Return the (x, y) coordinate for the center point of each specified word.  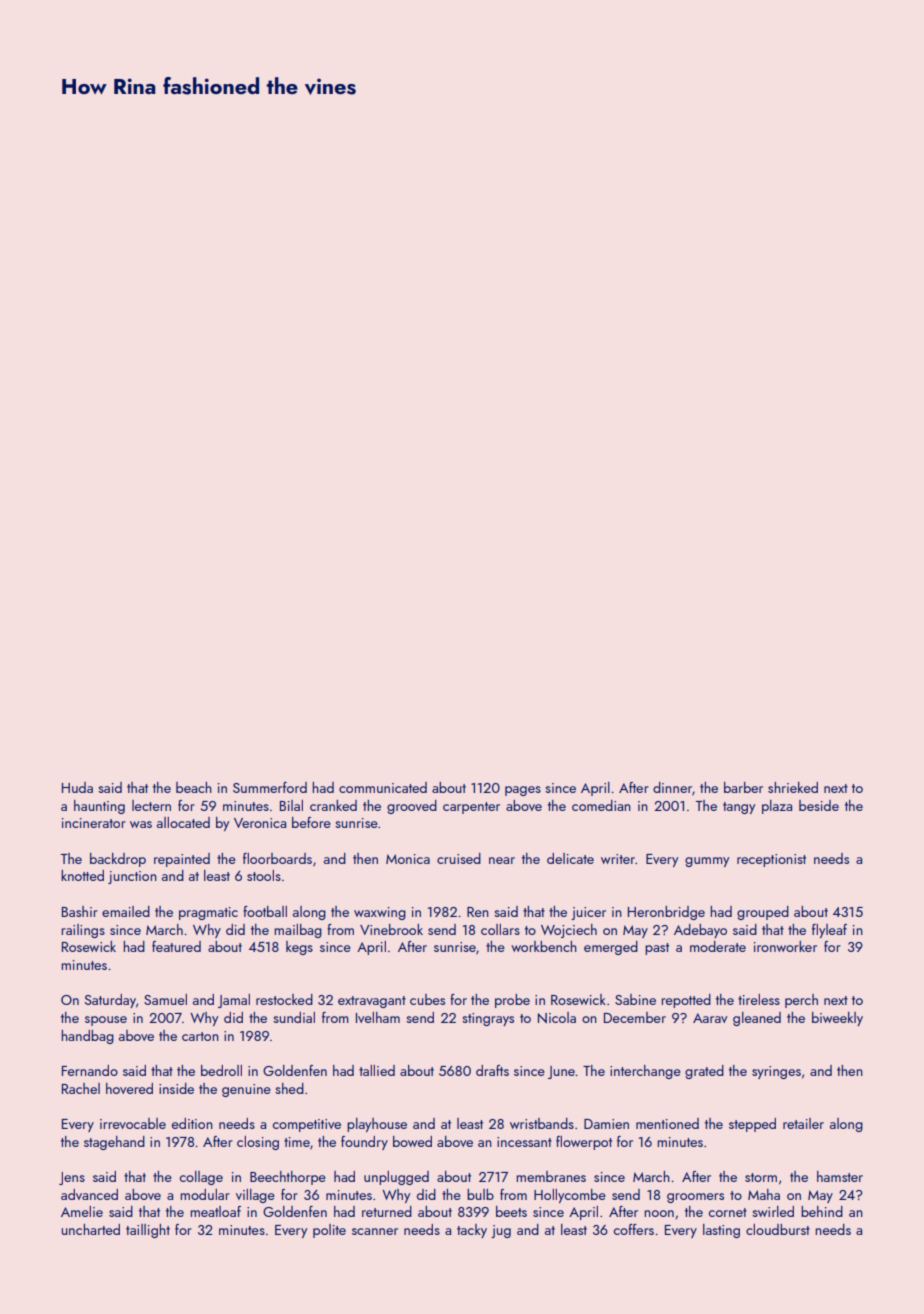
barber (743, 787)
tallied (377, 1070)
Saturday (110, 1001)
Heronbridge (666, 913)
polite (329, 1231)
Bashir (80, 911)
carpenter (471, 808)
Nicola (557, 1018)
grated (704, 1072)
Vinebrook (391, 929)
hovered (129, 1088)
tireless (759, 999)
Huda (77, 787)
